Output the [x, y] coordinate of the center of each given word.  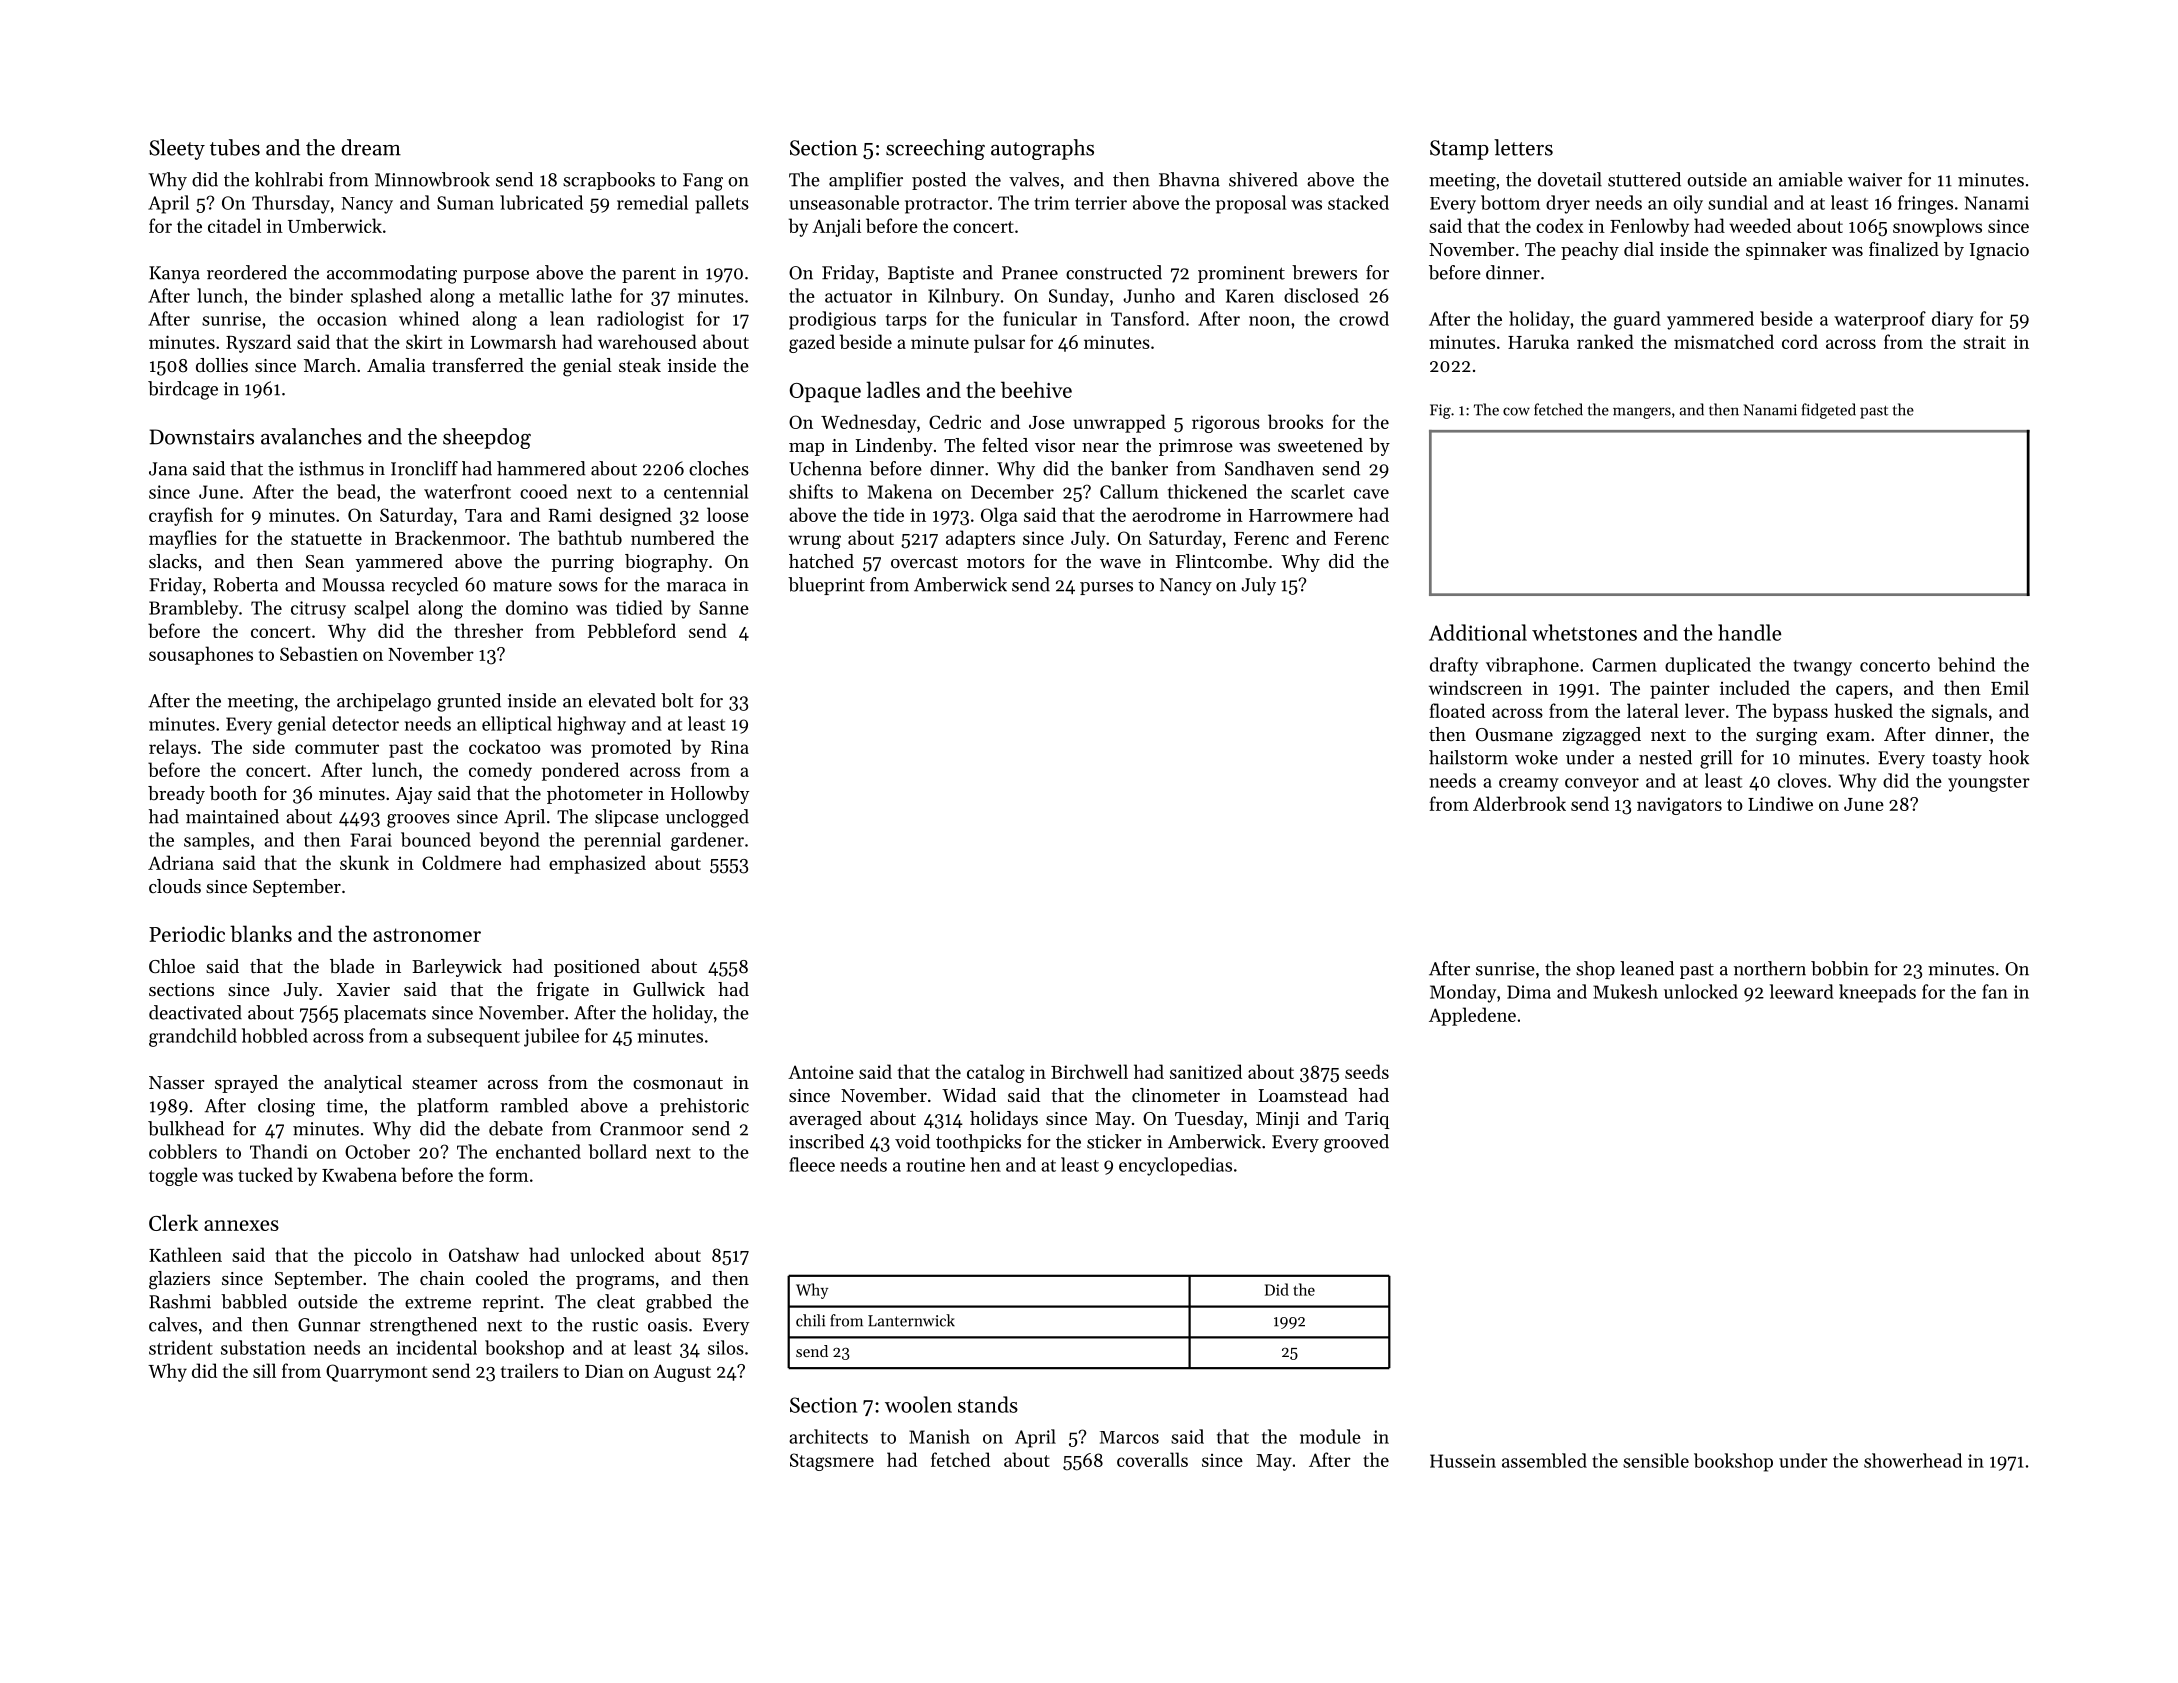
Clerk [173, 1222]
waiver [1875, 180]
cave [1371, 494]
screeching [935, 149]
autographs [1042, 149]
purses [1106, 588]
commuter [337, 748]
